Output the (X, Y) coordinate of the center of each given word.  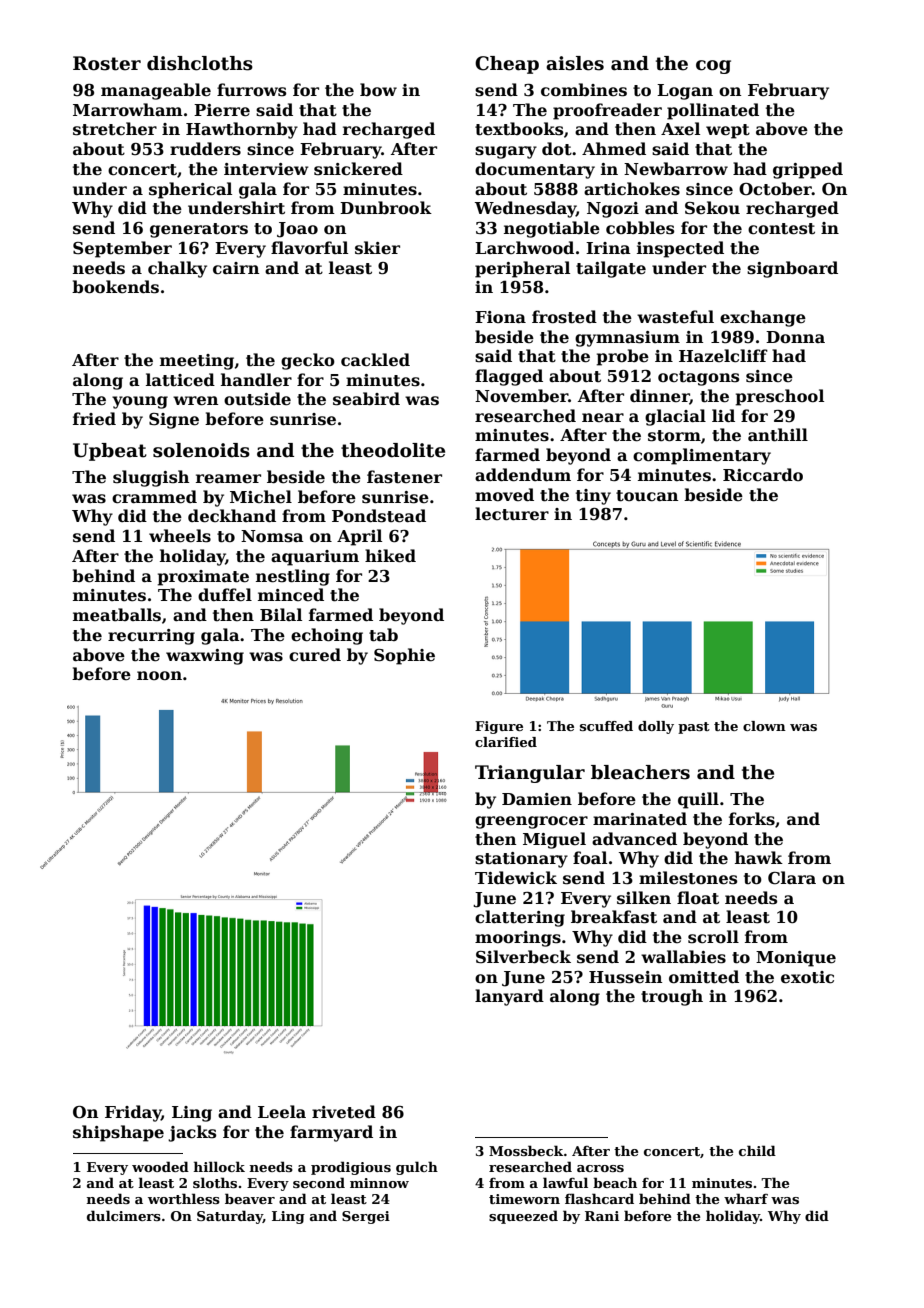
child (757, 1150)
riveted (344, 1112)
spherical (190, 190)
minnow (379, 1183)
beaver (250, 1198)
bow (378, 89)
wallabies (683, 957)
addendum (523, 475)
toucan (647, 496)
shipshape (118, 1133)
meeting (197, 362)
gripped (808, 170)
